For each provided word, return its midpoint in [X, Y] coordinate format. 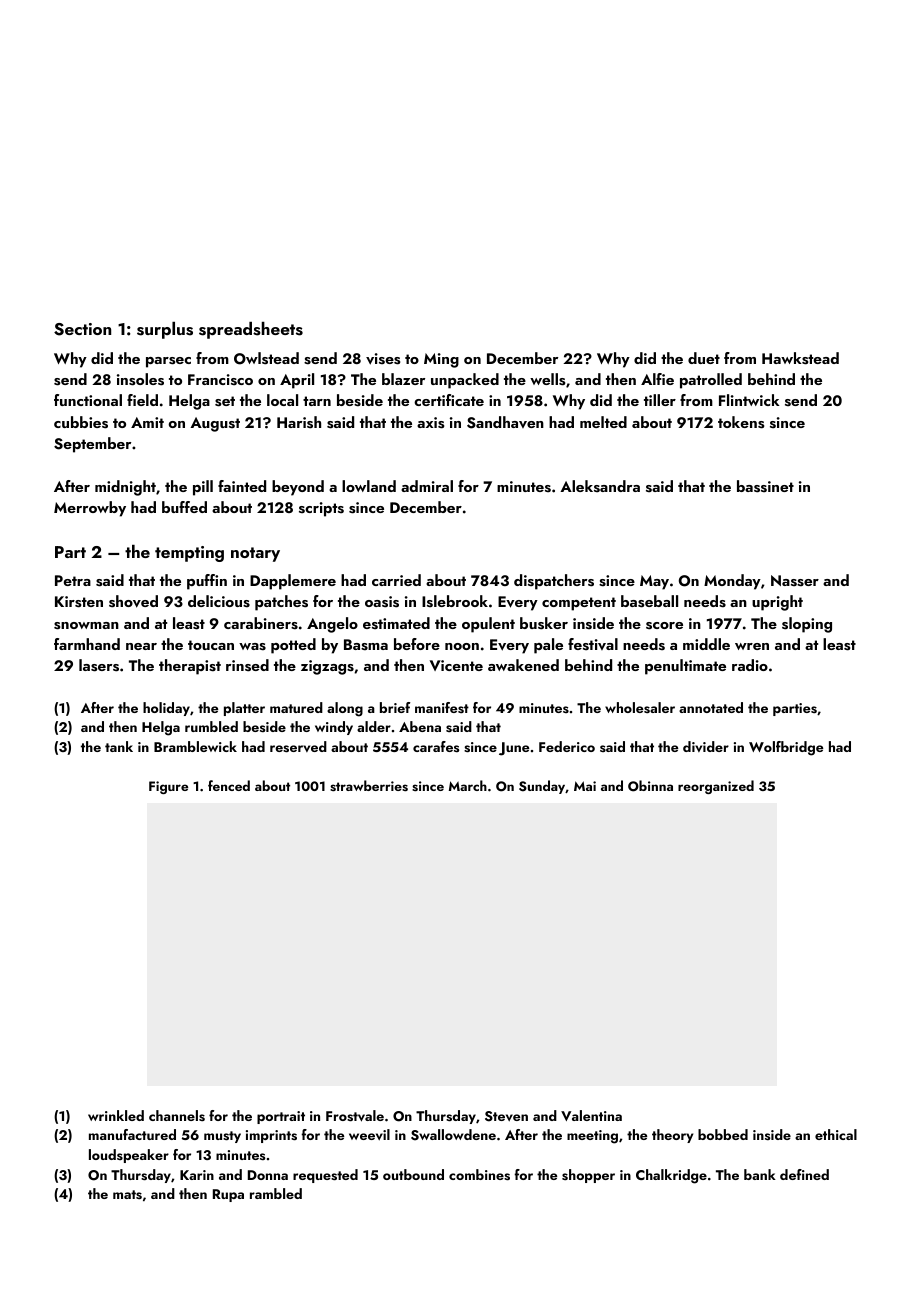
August [215, 424]
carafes [436, 746]
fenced [229, 785]
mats [127, 1195]
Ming [441, 360]
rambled [276, 1193]
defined [804, 1174]
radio [750, 665]
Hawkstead [800, 358]
